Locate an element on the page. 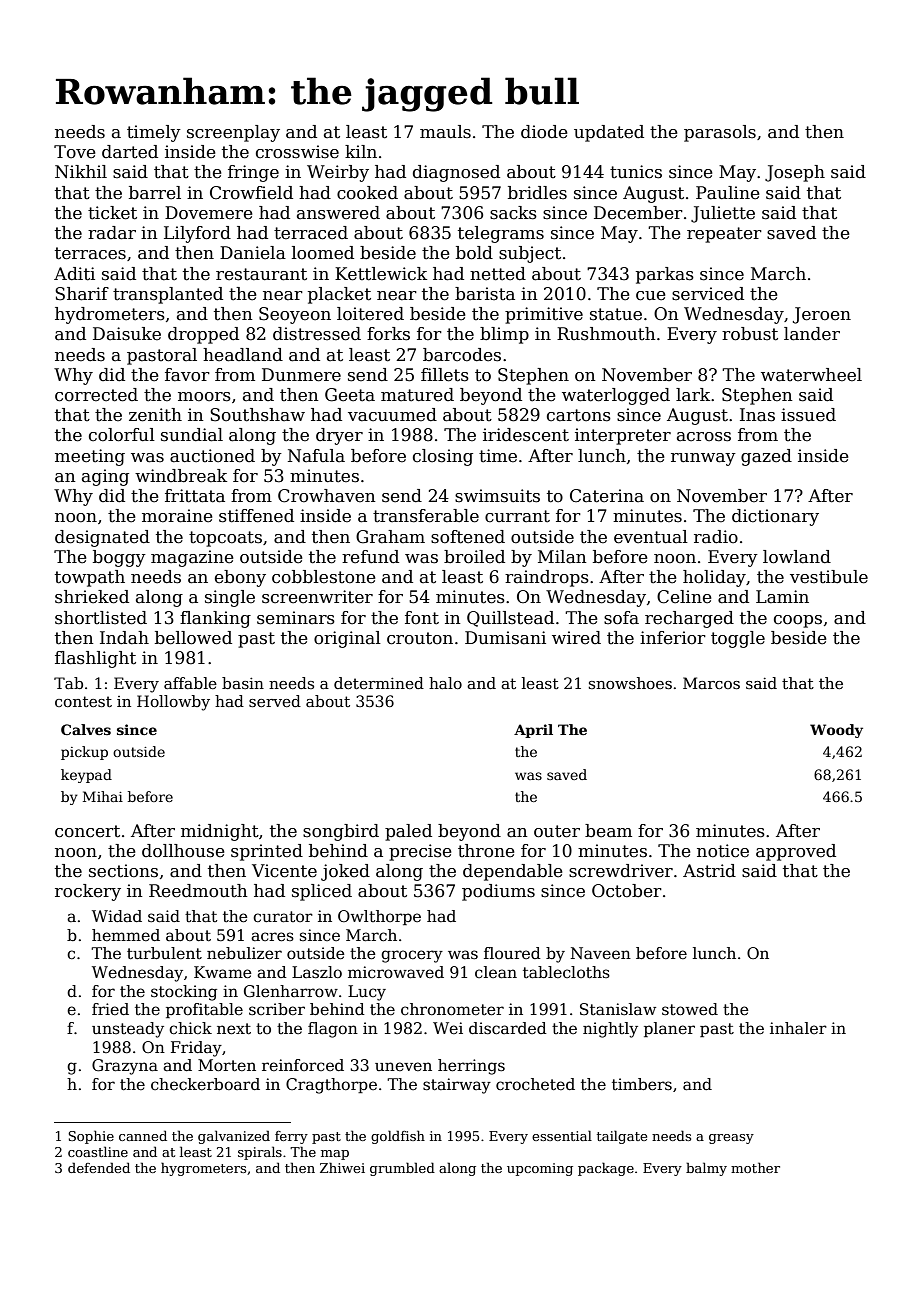 The width and height of the document is (924, 1314). cooked is located at coordinates (367, 193).
